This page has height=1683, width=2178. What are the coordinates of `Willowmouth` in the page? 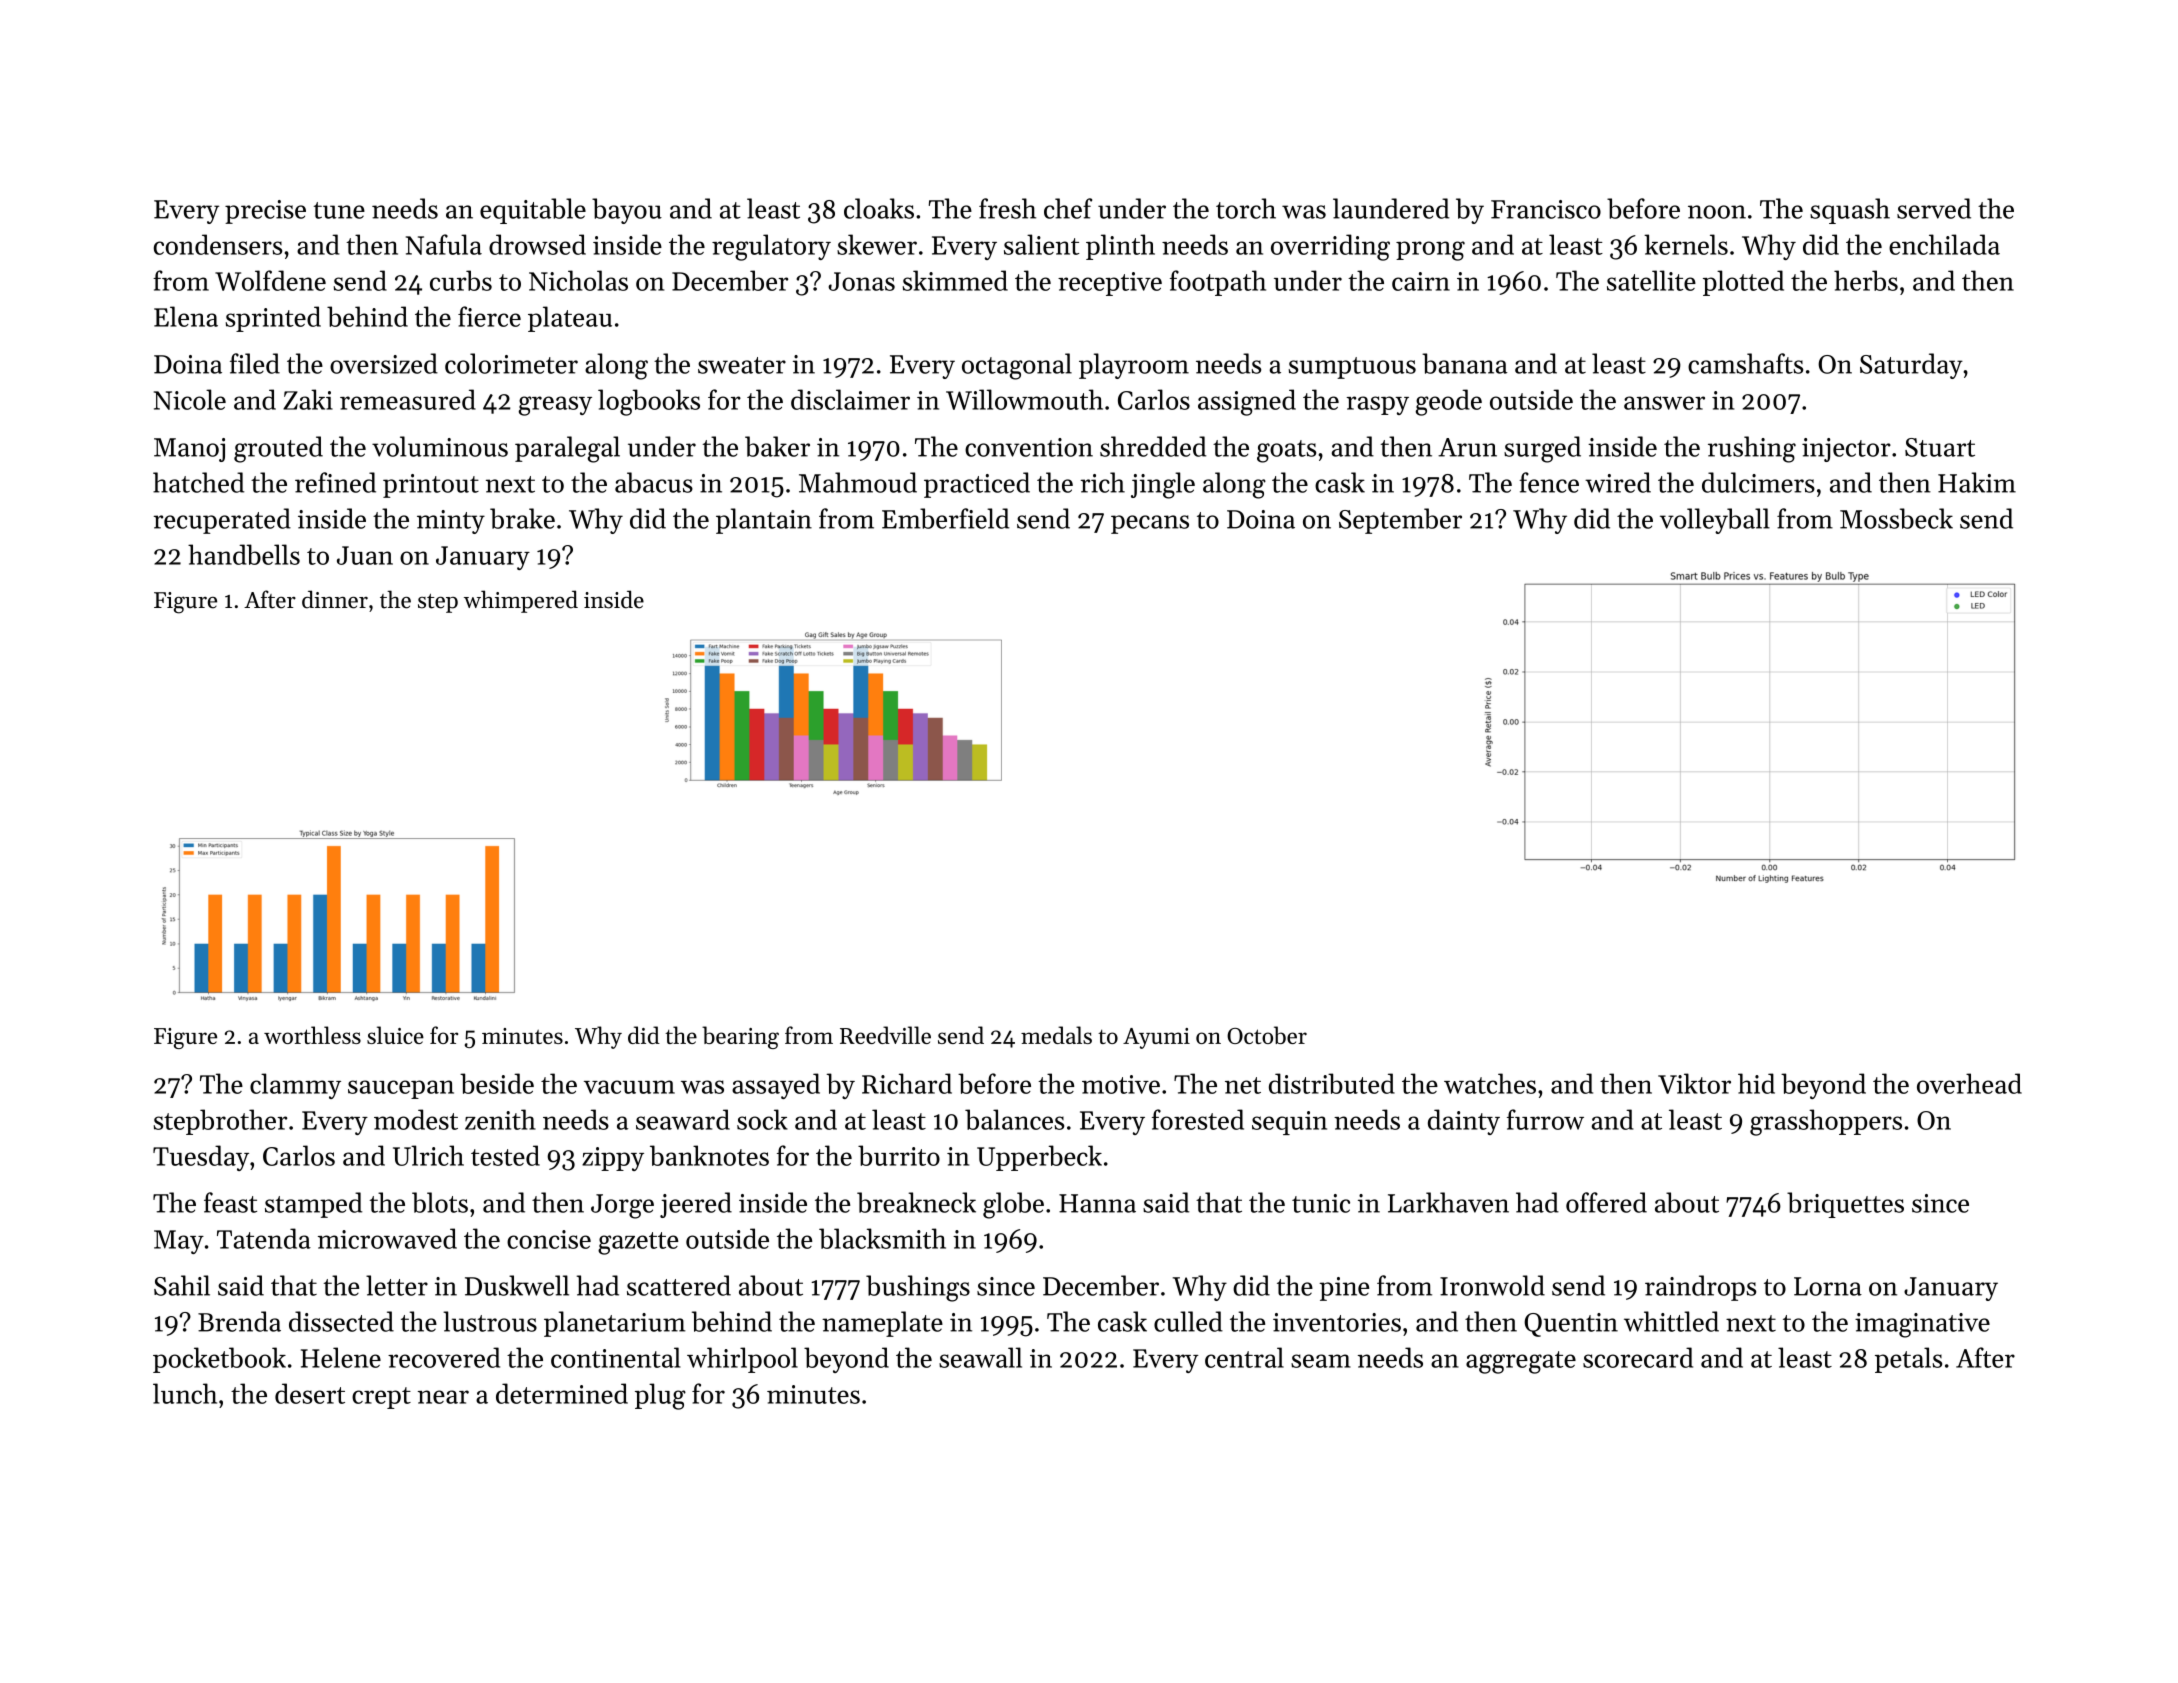 It's located at (1024, 399).
